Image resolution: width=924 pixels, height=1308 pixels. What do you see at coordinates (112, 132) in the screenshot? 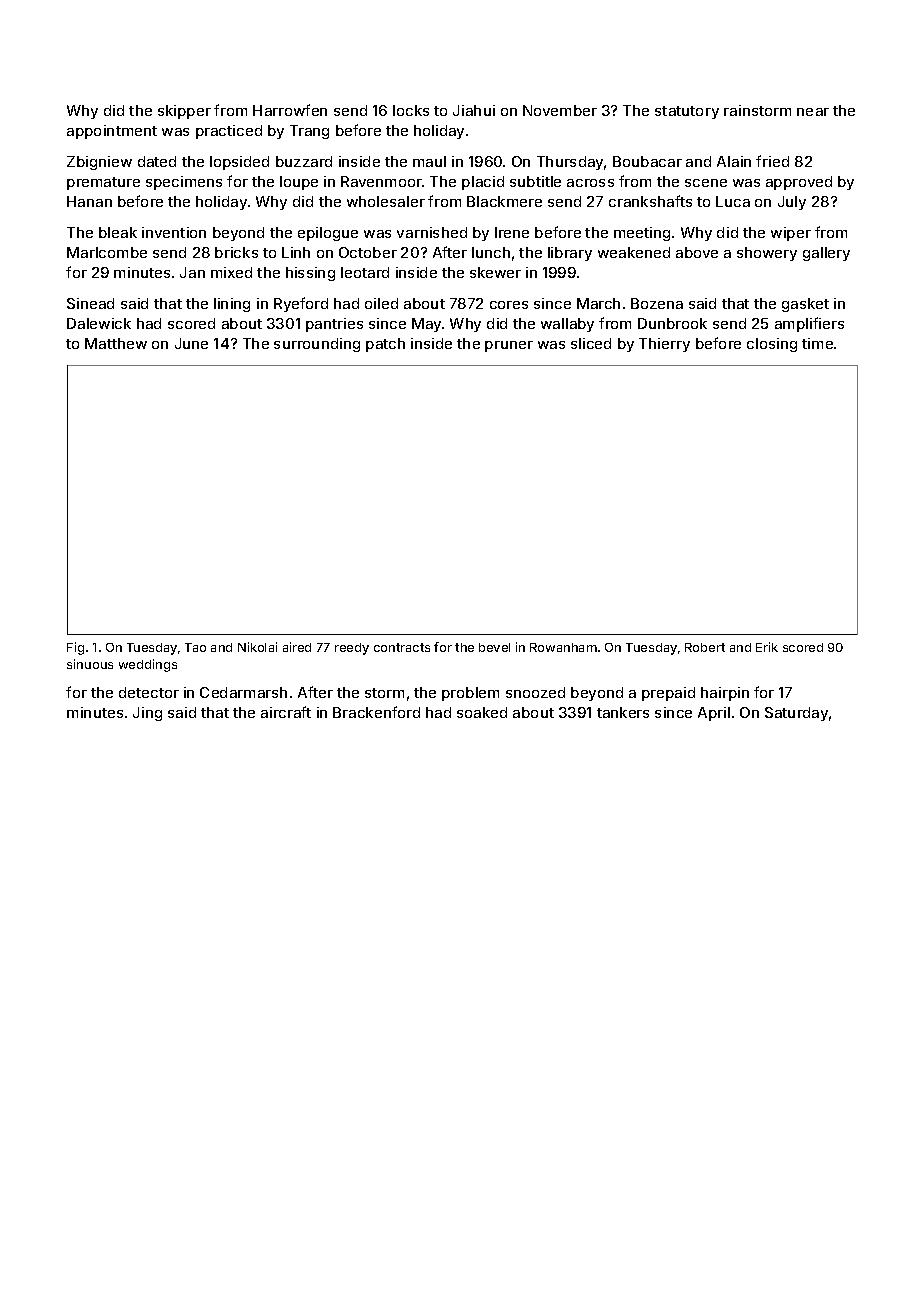
I see `appointment` at bounding box center [112, 132].
